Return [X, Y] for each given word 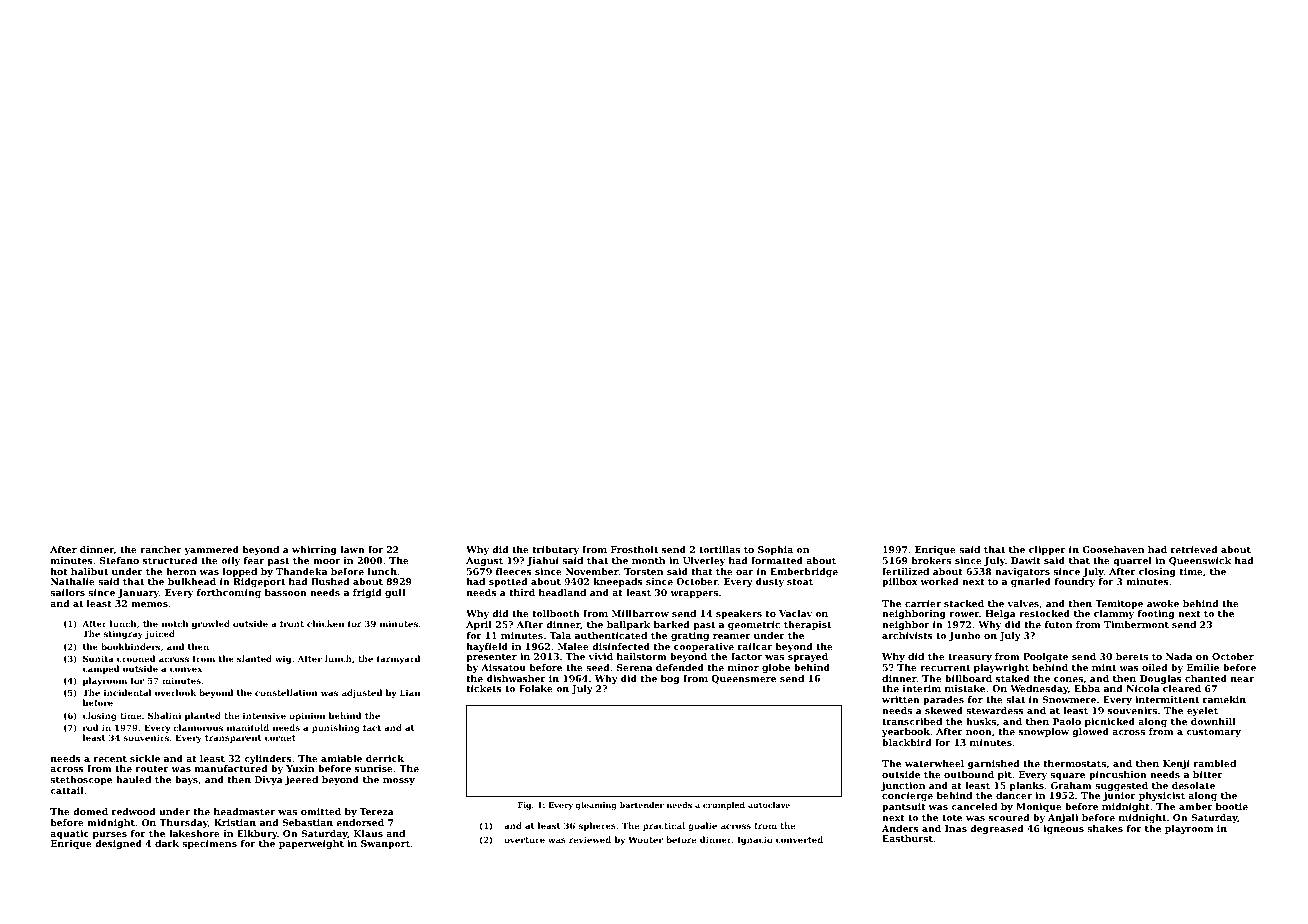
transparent [233, 739]
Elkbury [257, 834]
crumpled [724, 806]
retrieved [1194, 549]
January [138, 593]
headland [562, 592]
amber [1196, 806]
